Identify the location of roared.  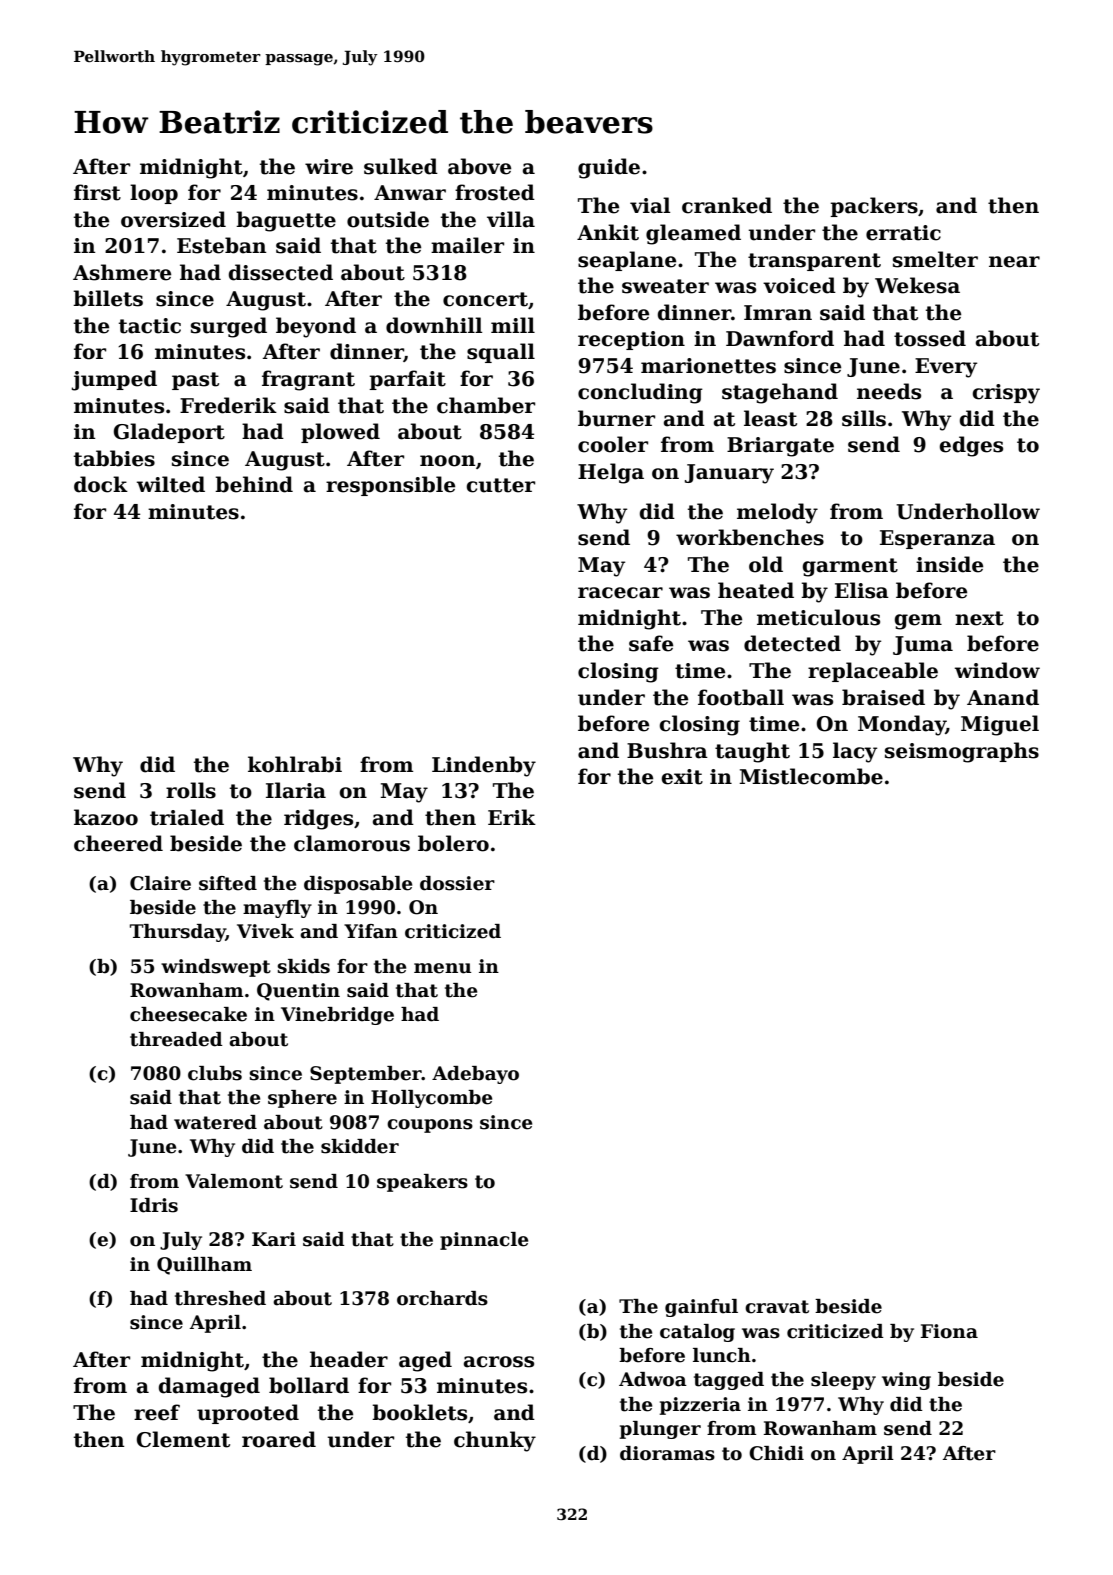
(279, 1439).
